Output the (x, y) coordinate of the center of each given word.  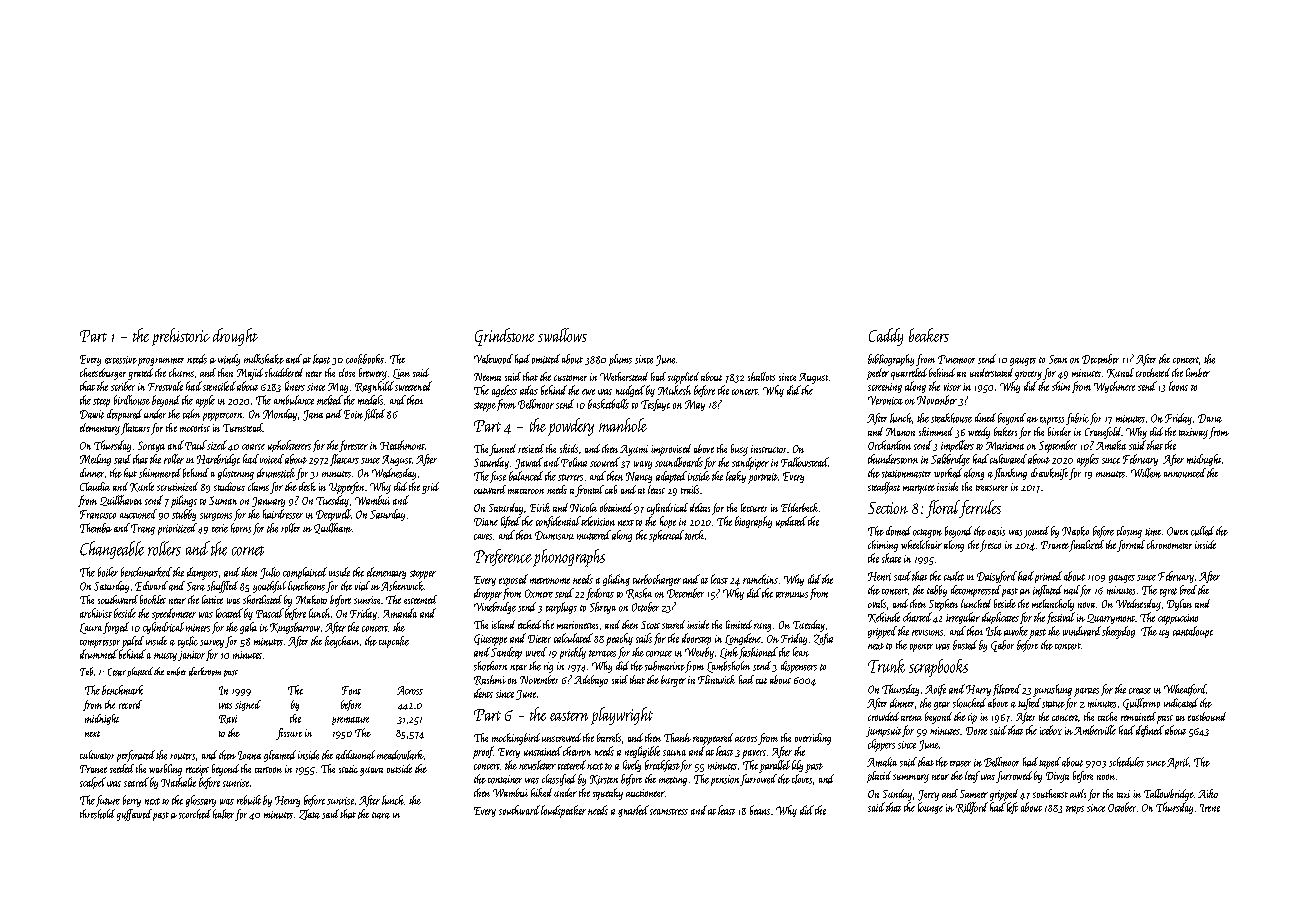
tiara (381, 815)
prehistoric (181, 337)
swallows (562, 335)
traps (1075, 810)
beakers (929, 335)
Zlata (309, 814)
